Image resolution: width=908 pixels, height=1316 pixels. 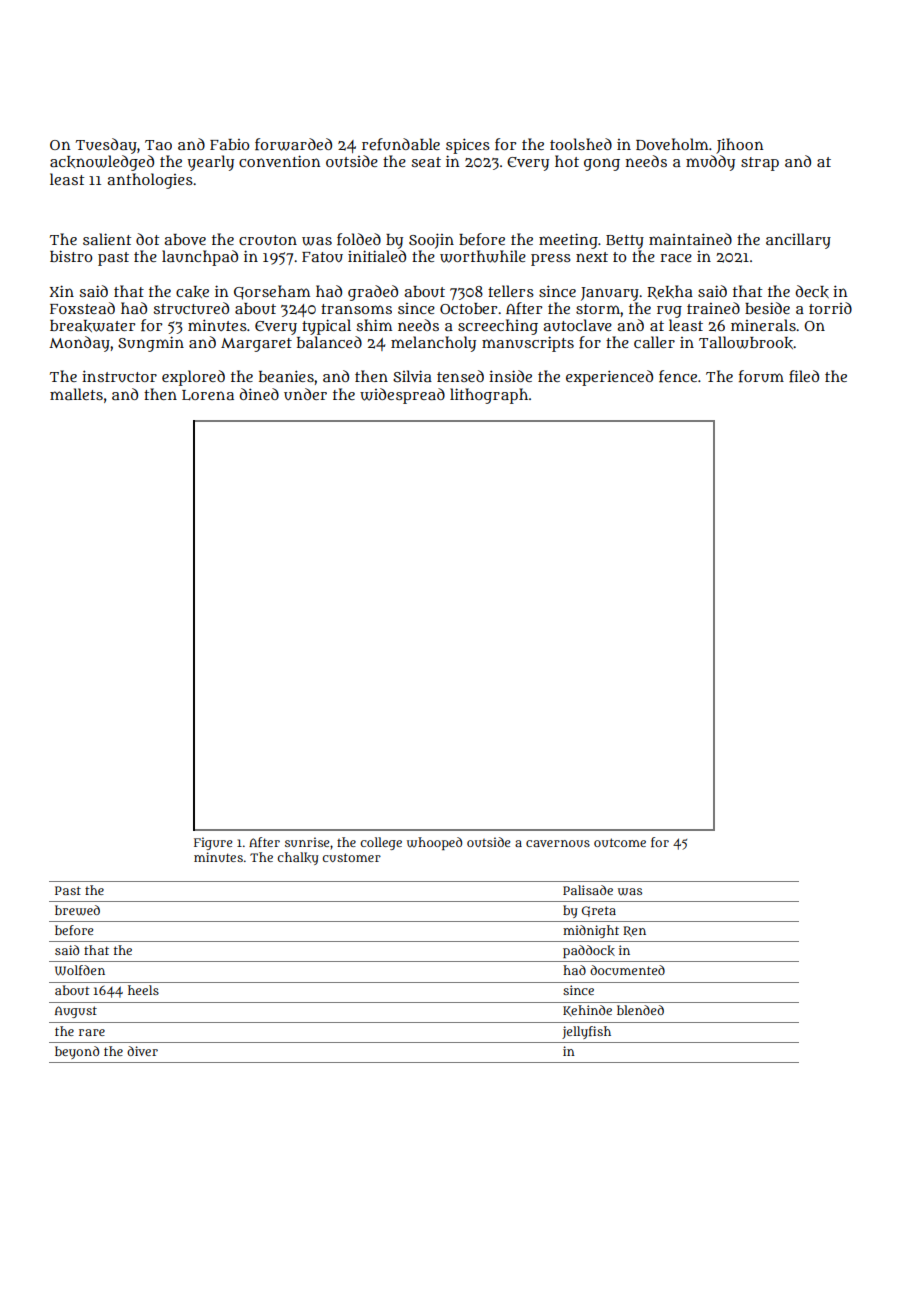 What do you see at coordinates (143, 990) in the page?
I see `heels` at bounding box center [143, 990].
